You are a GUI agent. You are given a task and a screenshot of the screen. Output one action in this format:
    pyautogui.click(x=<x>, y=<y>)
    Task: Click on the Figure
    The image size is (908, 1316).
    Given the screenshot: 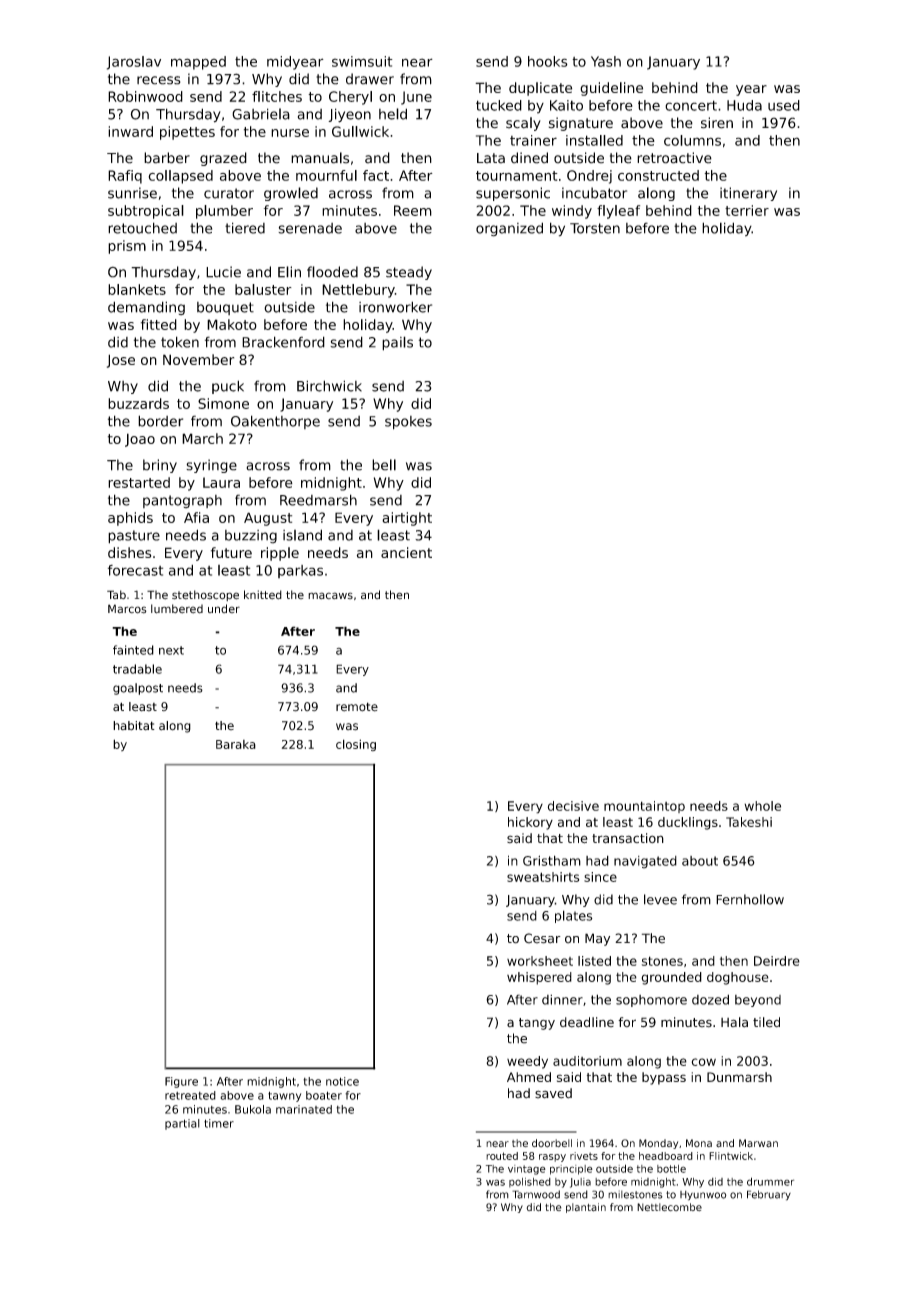 What is the action you would take?
    pyautogui.click(x=181, y=1082)
